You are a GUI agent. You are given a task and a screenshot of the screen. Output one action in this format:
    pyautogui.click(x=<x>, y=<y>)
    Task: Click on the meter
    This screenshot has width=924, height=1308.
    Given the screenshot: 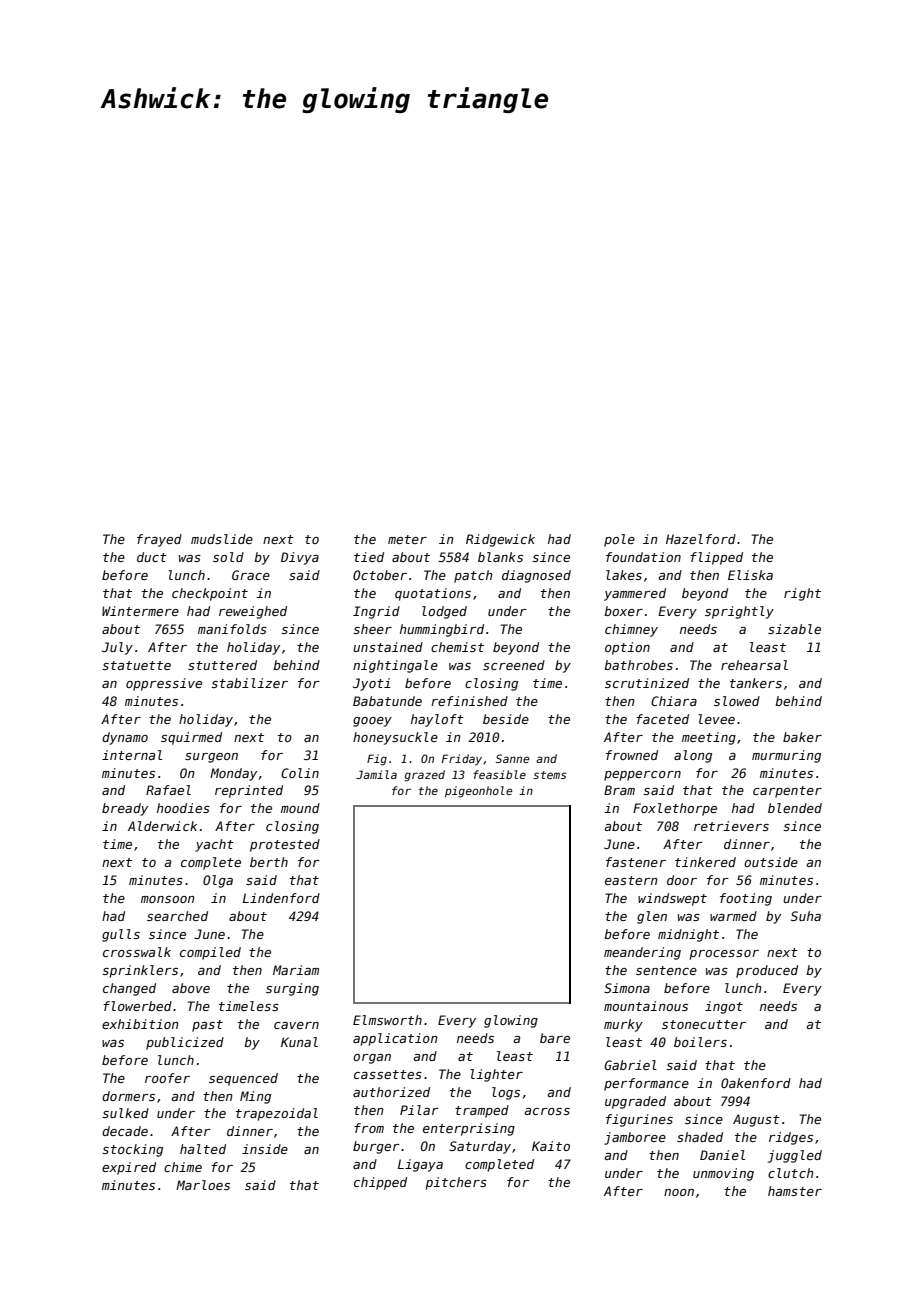 What is the action you would take?
    pyautogui.click(x=407, y=539)
